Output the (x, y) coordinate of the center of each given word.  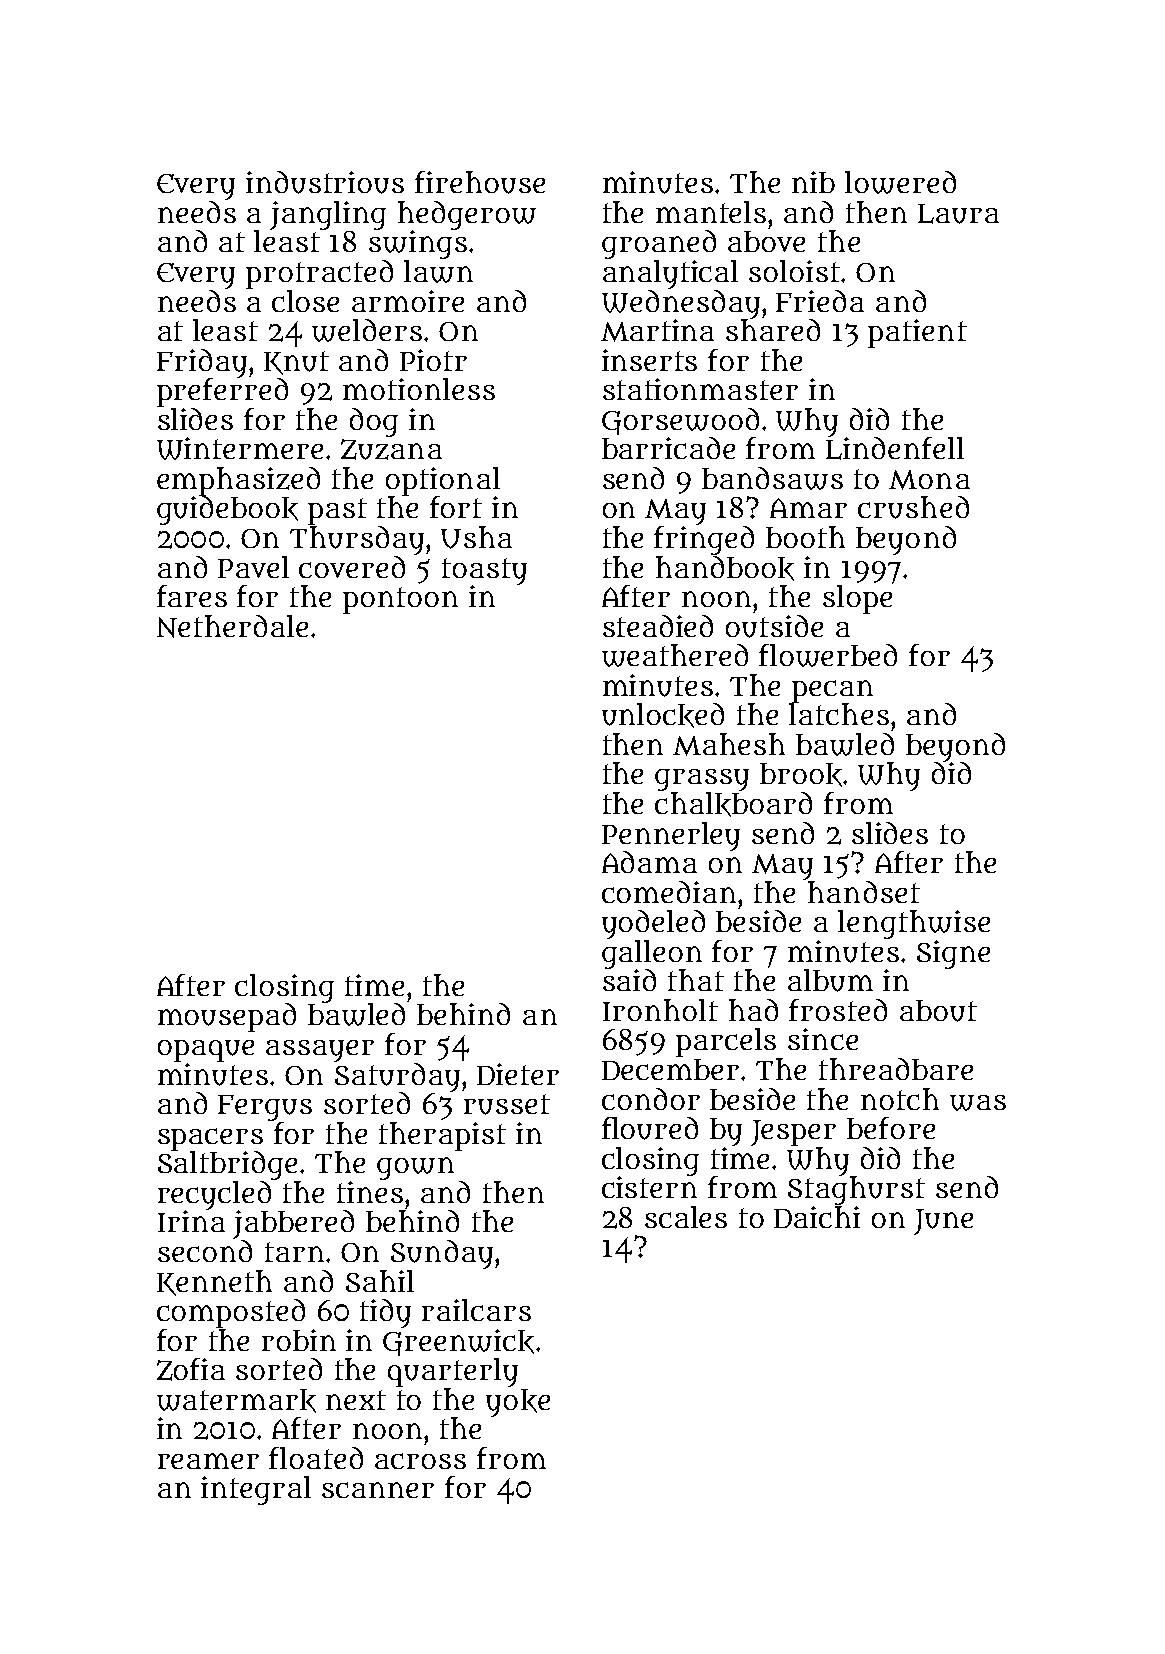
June (943, 1222)
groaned (659, 244)
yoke (518, 1403)
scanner (378, 1490)
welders (367, 330)
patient (917, 333)
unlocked (663, 715)
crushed (913, 507)
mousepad (227, 1017)
